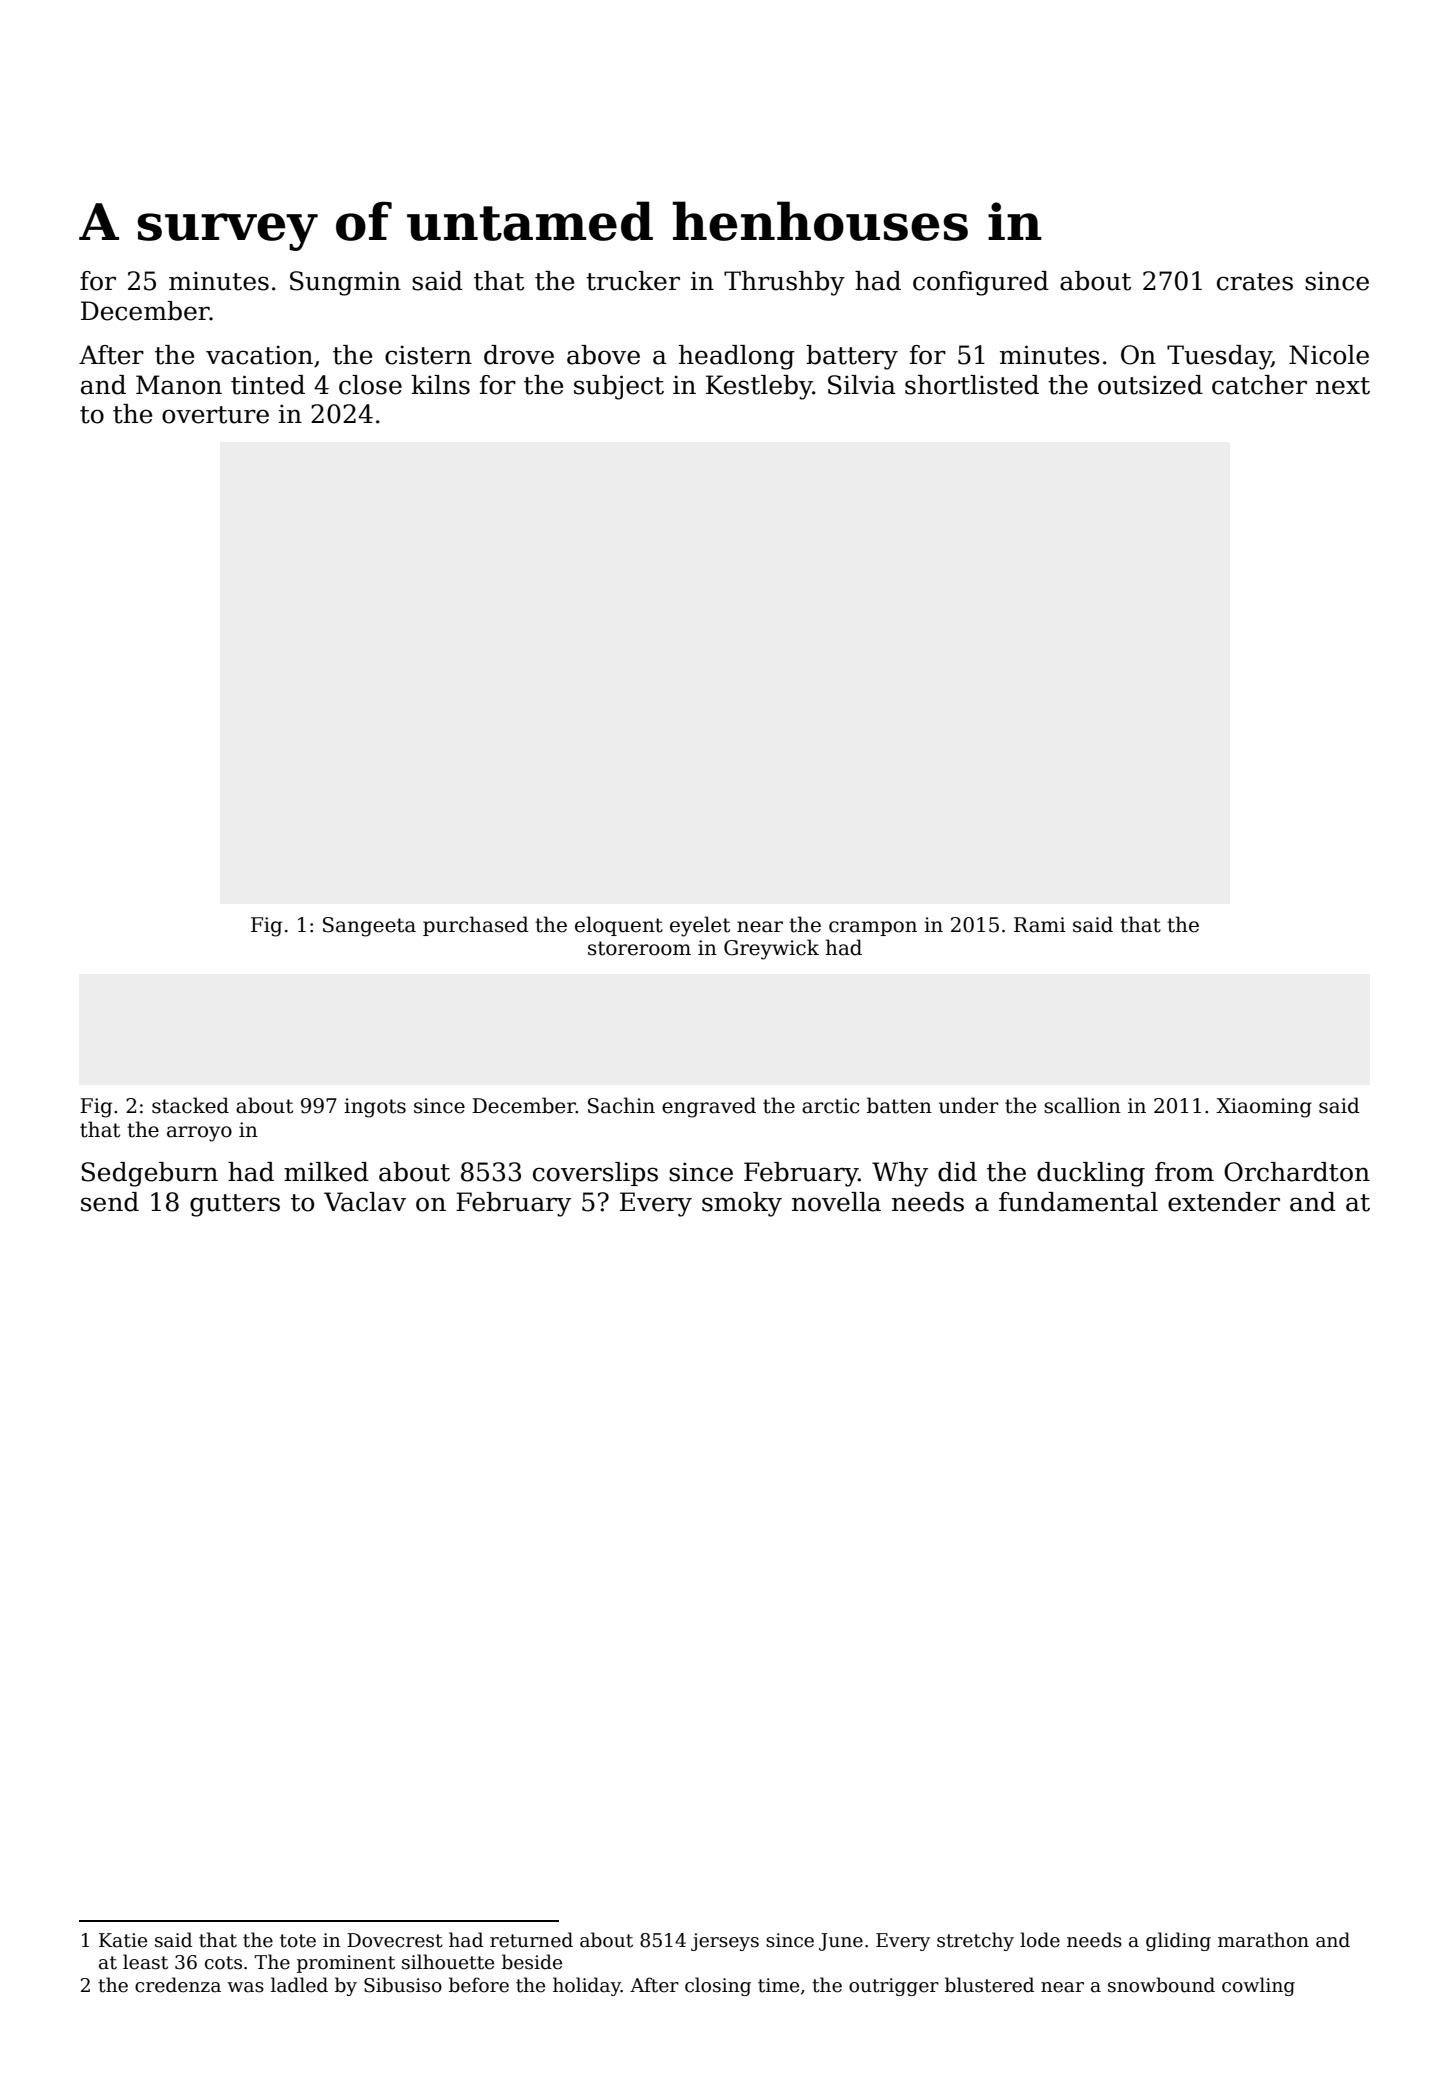  What do you see at coordinates (110, 1202) in the screenshot?
I see `send` at bounding box center [110, 1202].
